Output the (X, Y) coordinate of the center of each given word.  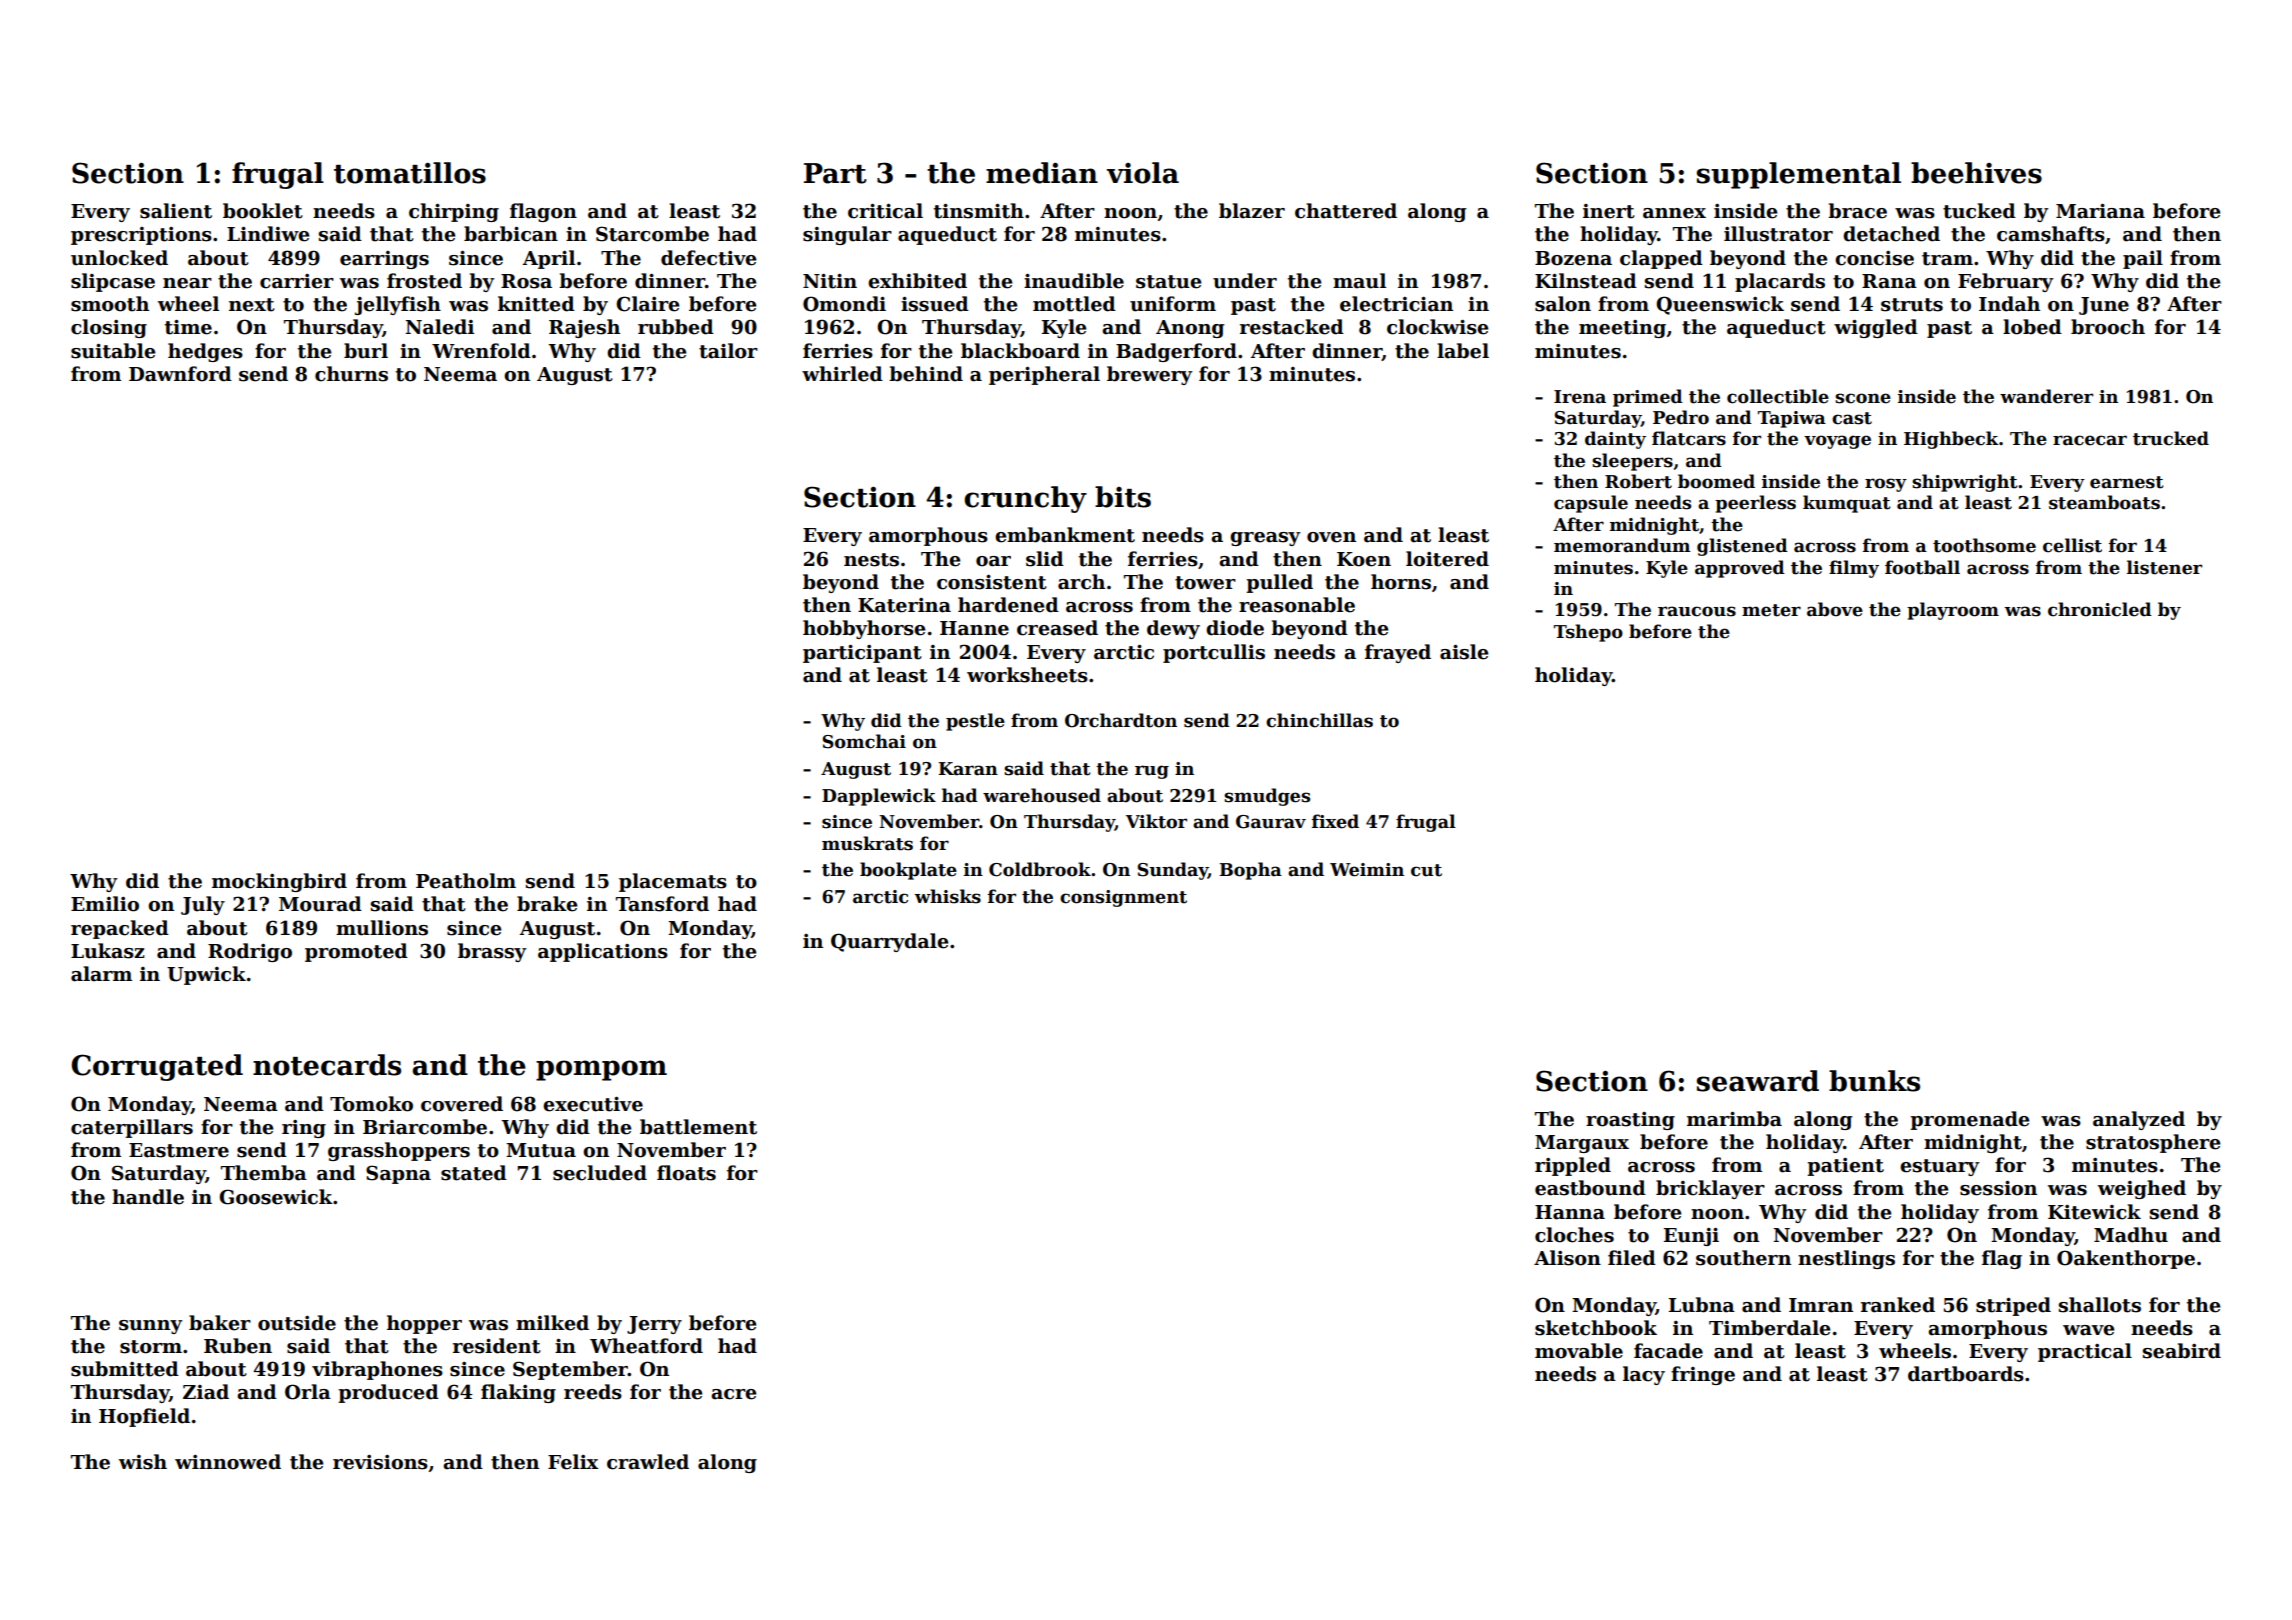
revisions (380, 1462)
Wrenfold (481, 351)
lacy (1644, 1375)
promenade (1970, 1120)
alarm (101, 974)
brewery (1149, 375)
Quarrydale (890, 942)
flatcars (1689, 438)
